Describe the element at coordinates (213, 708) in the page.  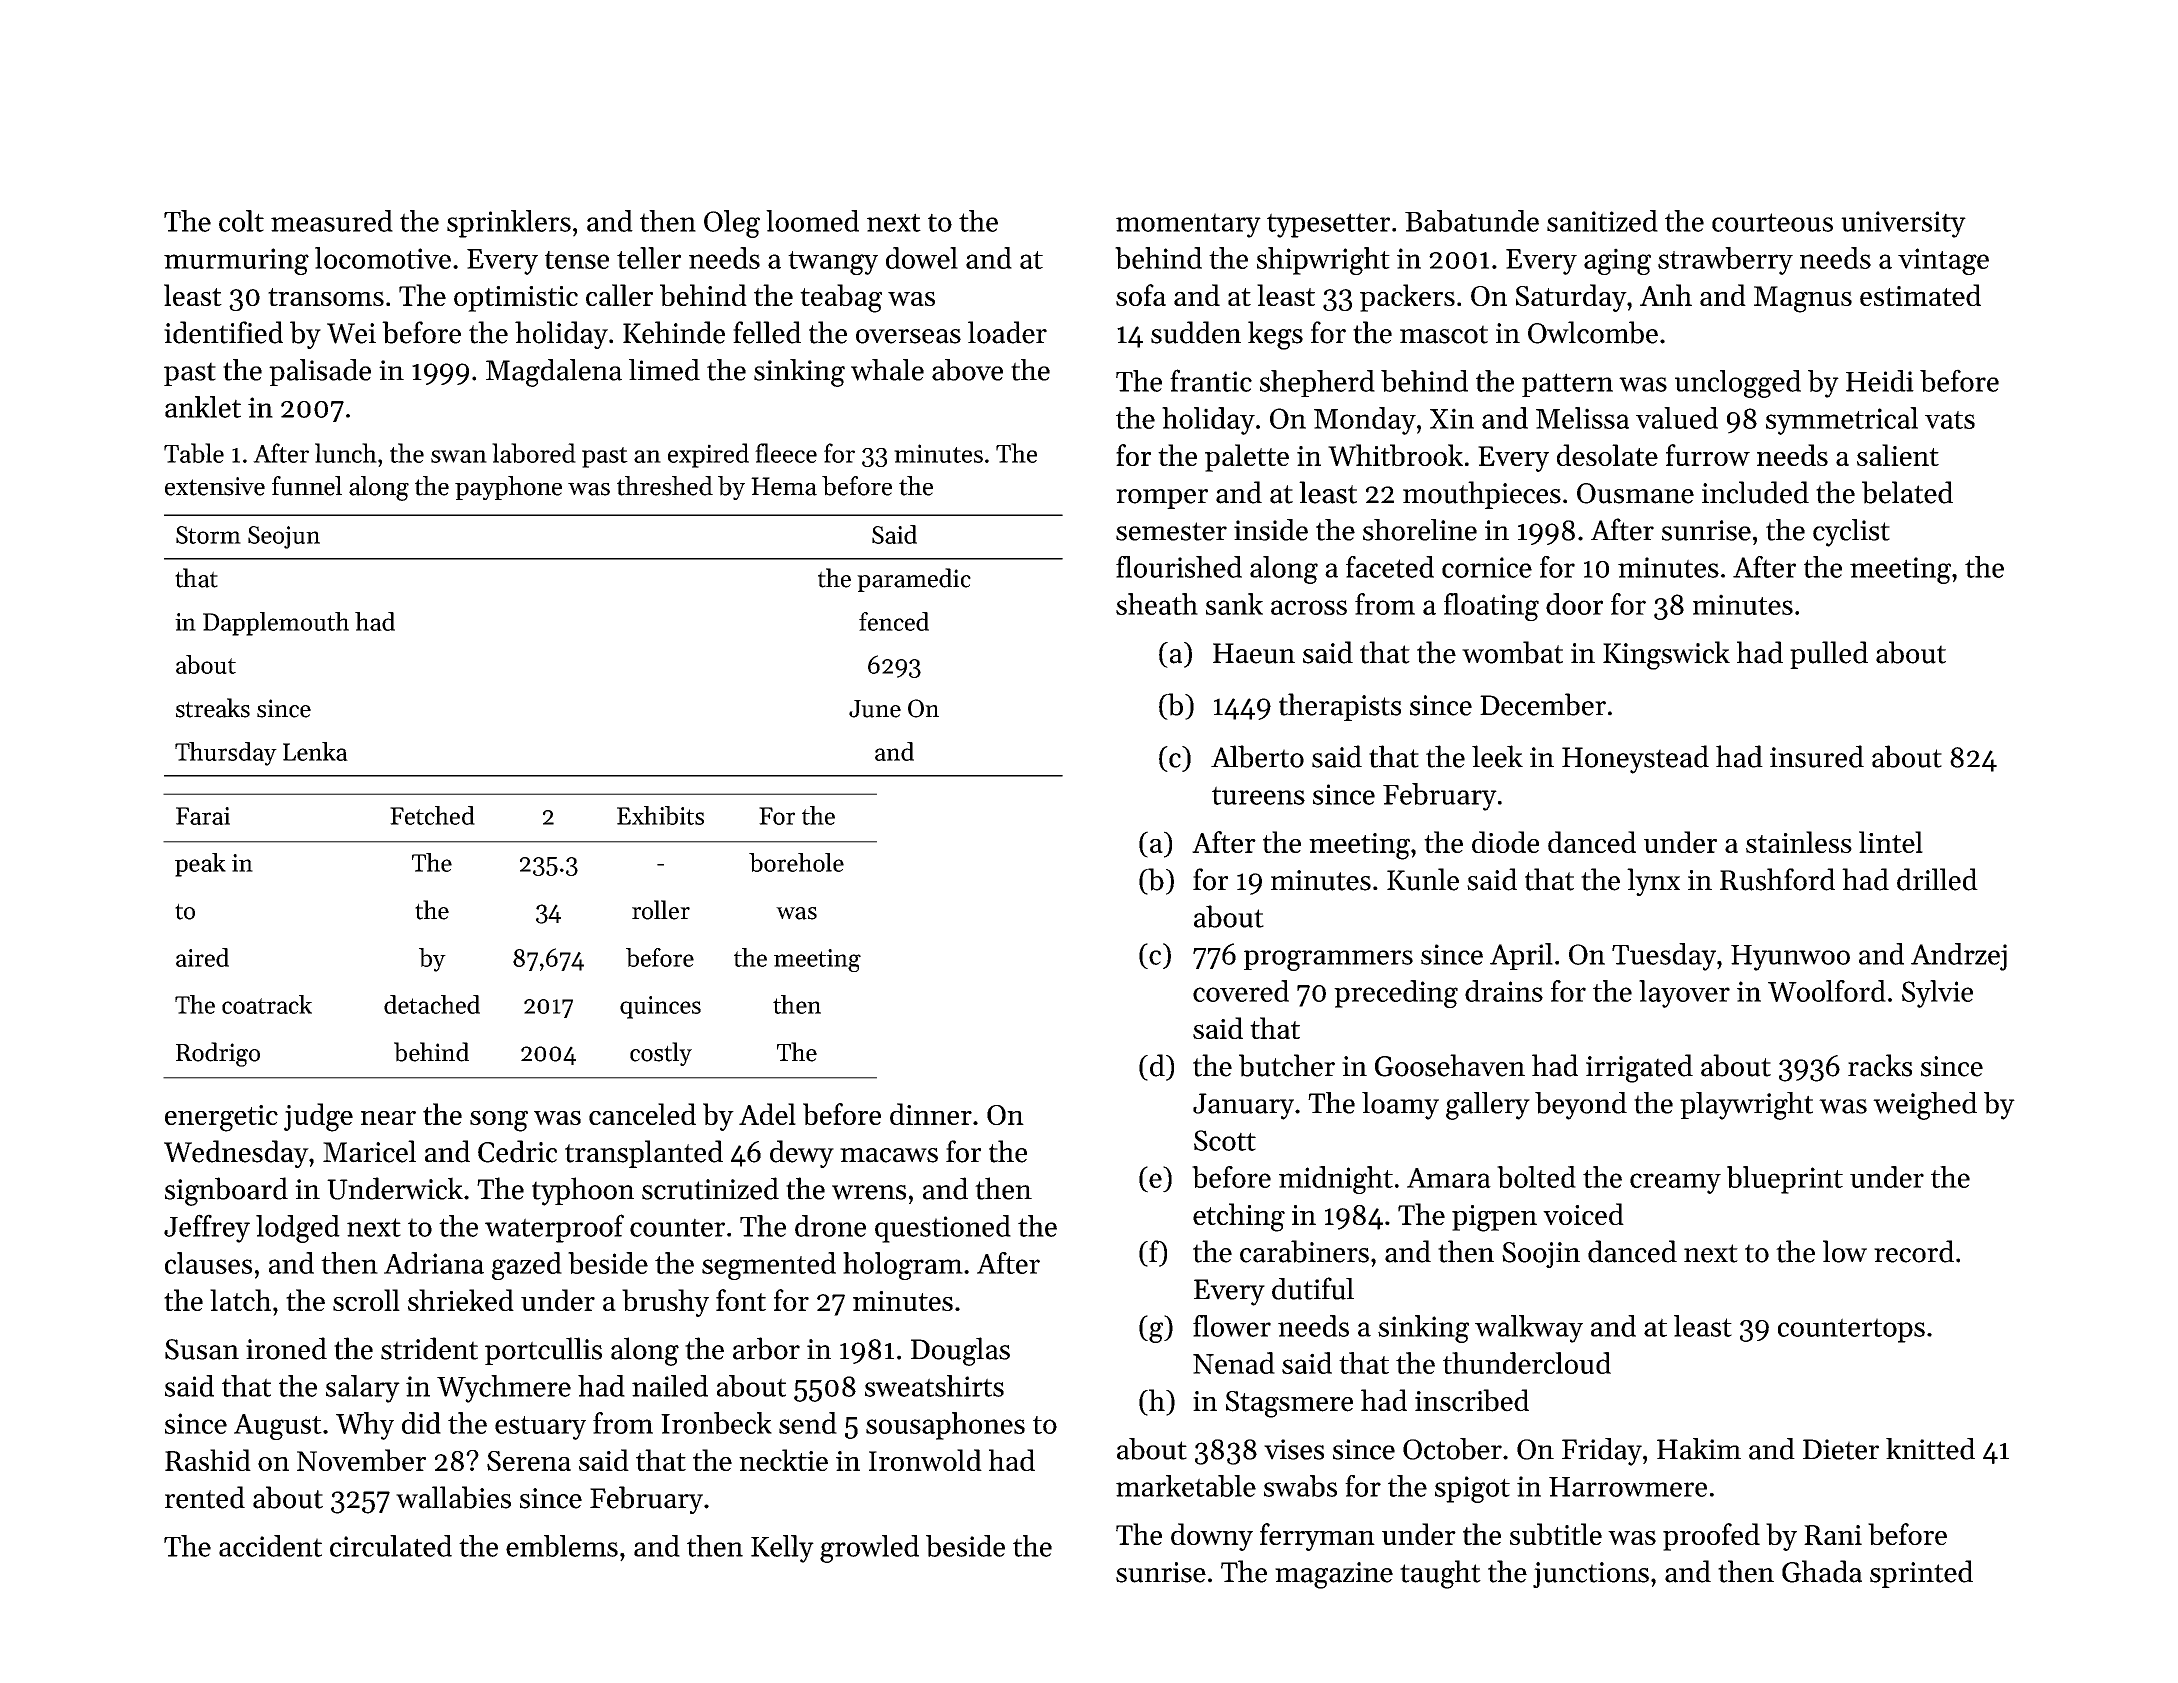
I see `streaks` at that location.
